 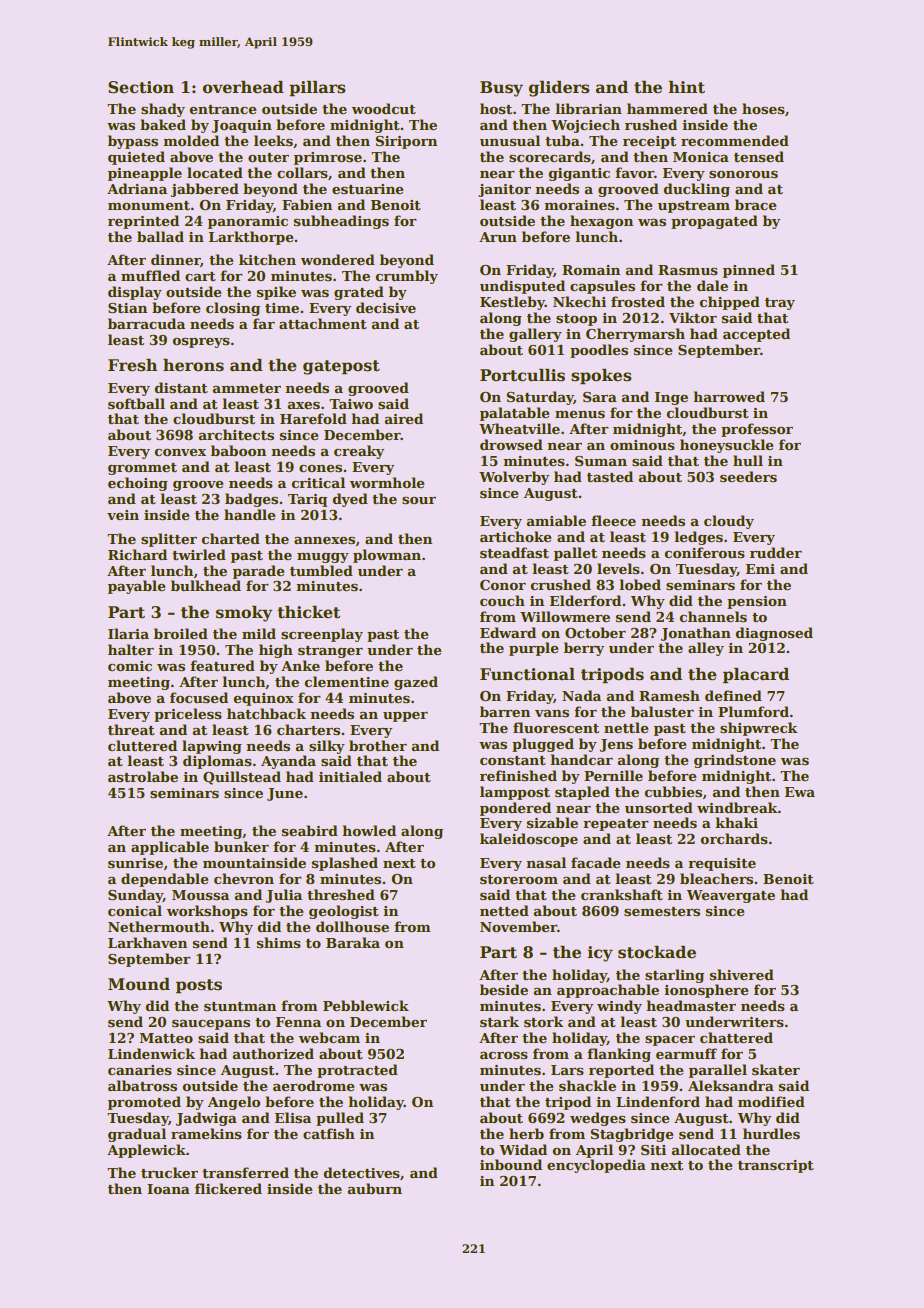 I want to click on bypass, so click(x=133, y=142).
